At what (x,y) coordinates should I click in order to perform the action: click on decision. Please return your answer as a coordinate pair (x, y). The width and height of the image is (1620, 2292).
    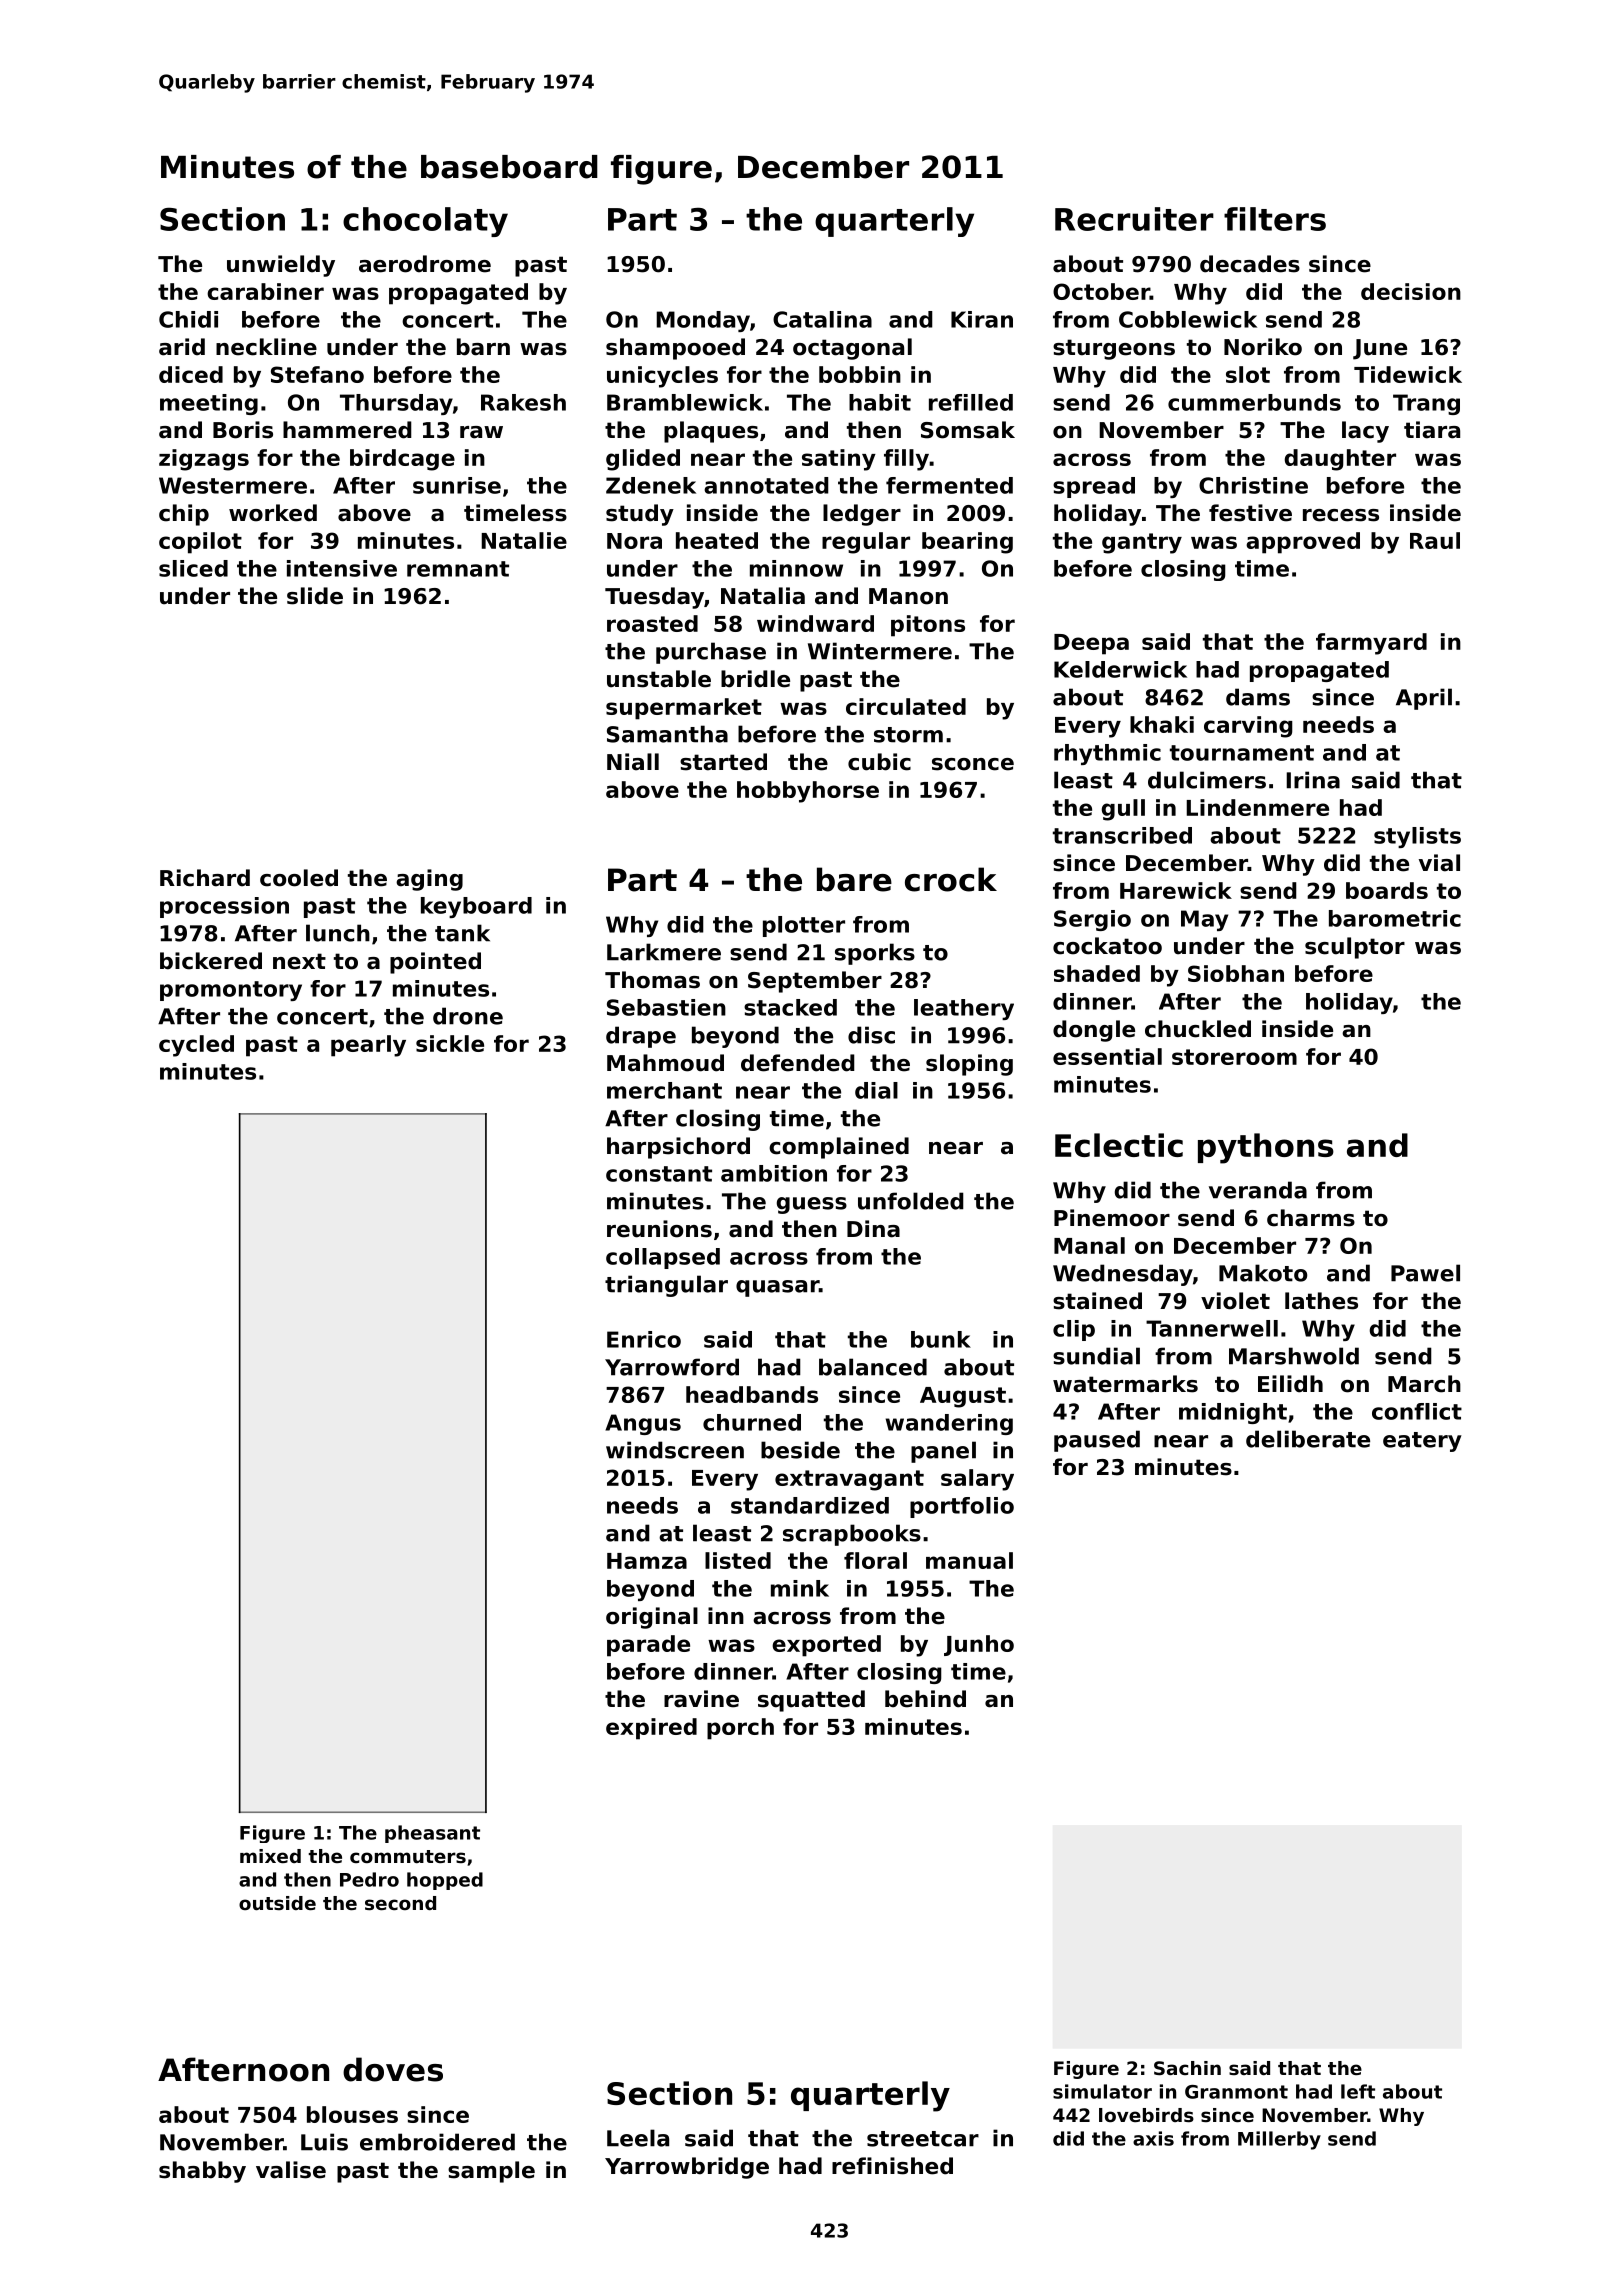
    Looking at the image, I should click on (1411, 291).
